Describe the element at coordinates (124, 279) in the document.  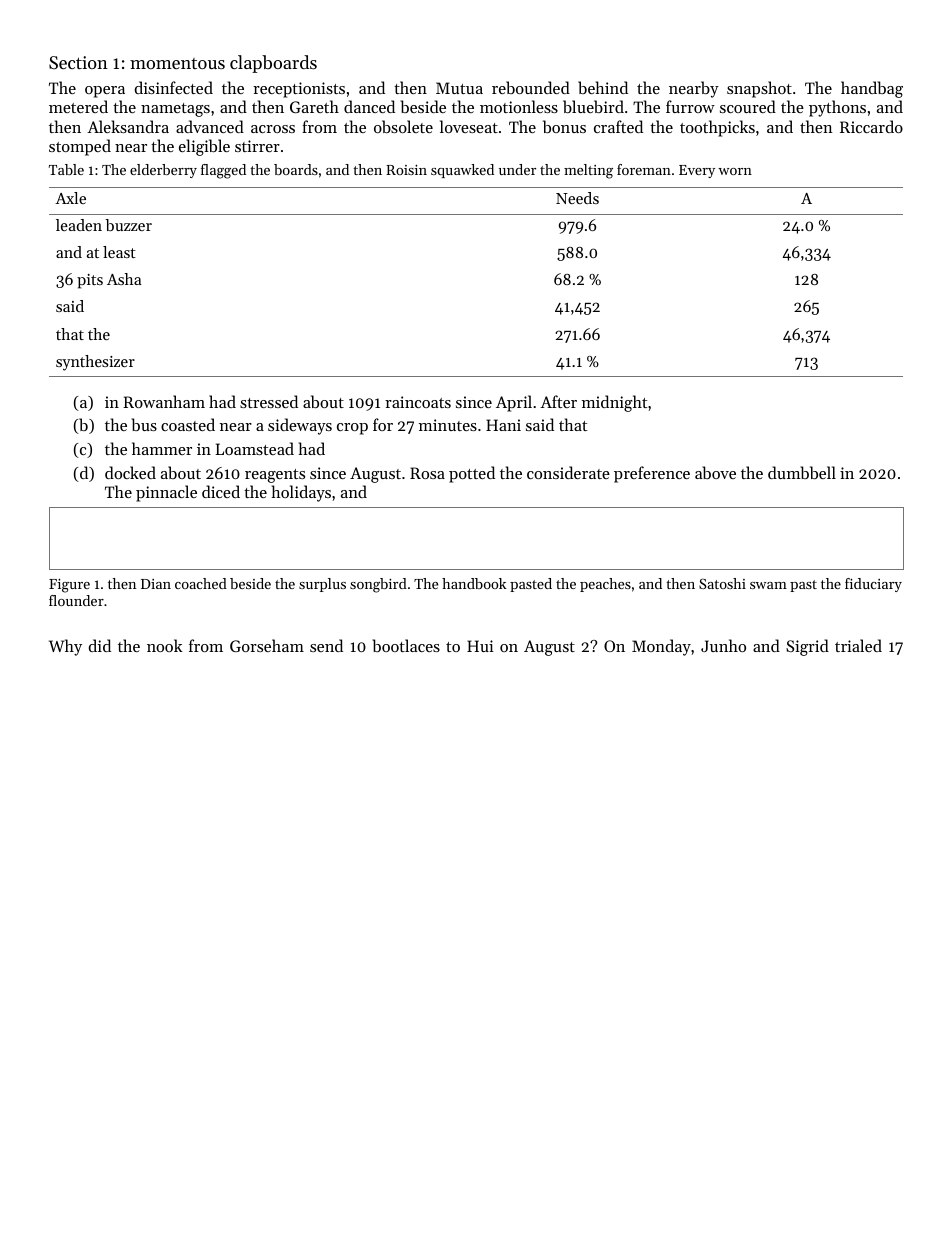
I see `Asha` at that location.
